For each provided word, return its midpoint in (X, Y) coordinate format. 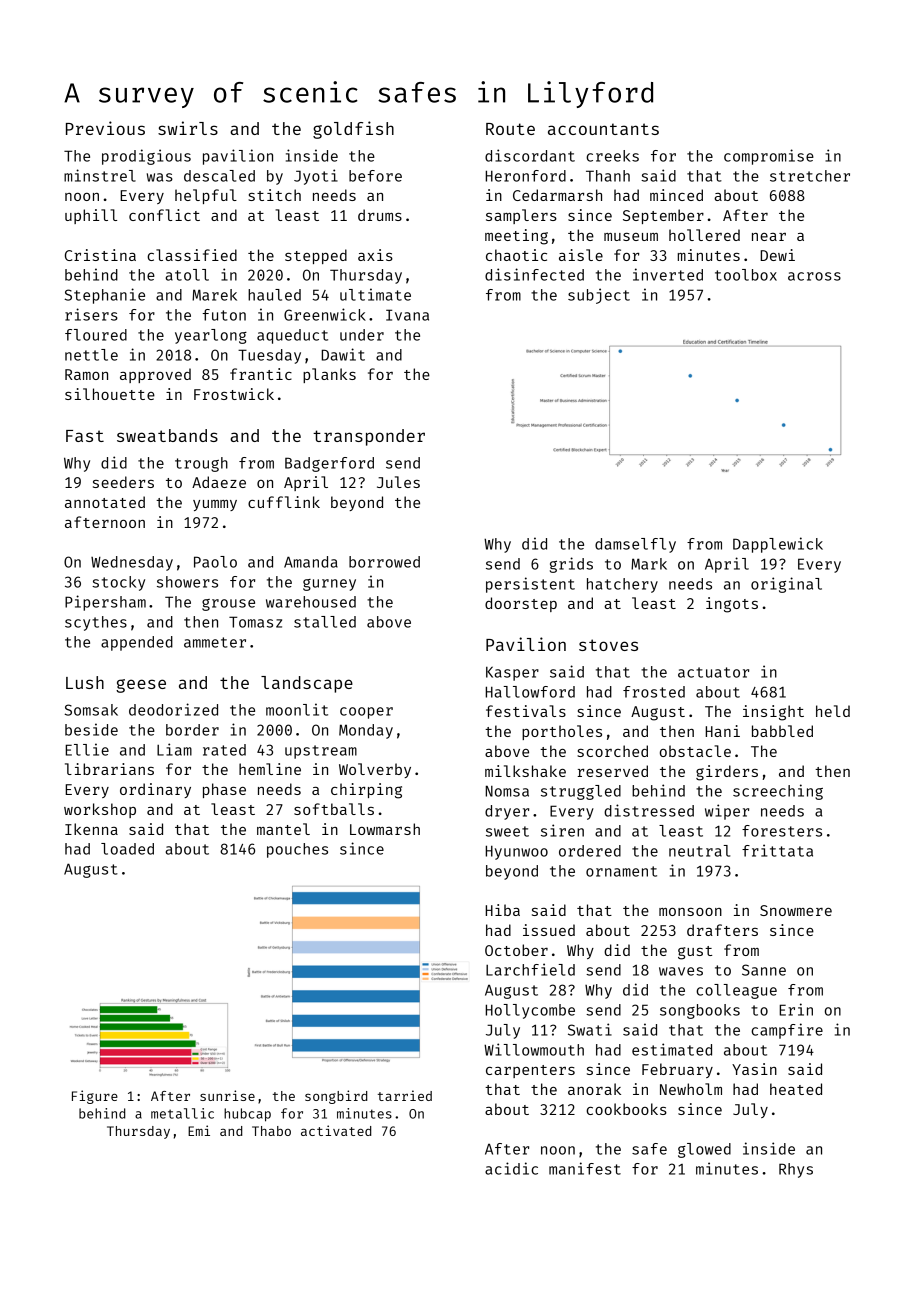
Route (510, 129)
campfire (787, 1031)
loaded (127, 849)
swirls (188, 128)
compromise (769, 157)
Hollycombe (530, 1011)
